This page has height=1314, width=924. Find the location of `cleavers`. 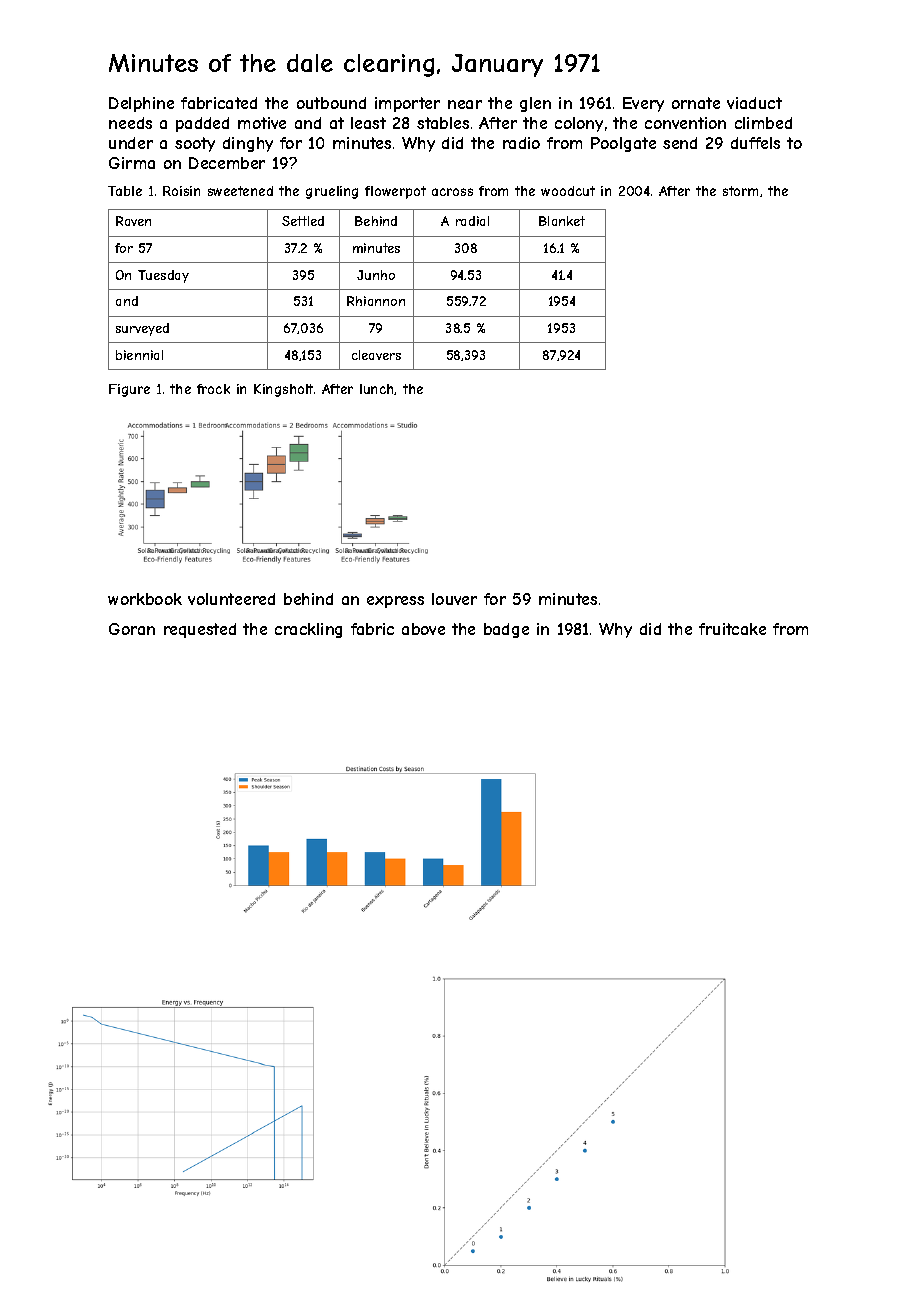

cleavers is located at coordinates (376, 355).
